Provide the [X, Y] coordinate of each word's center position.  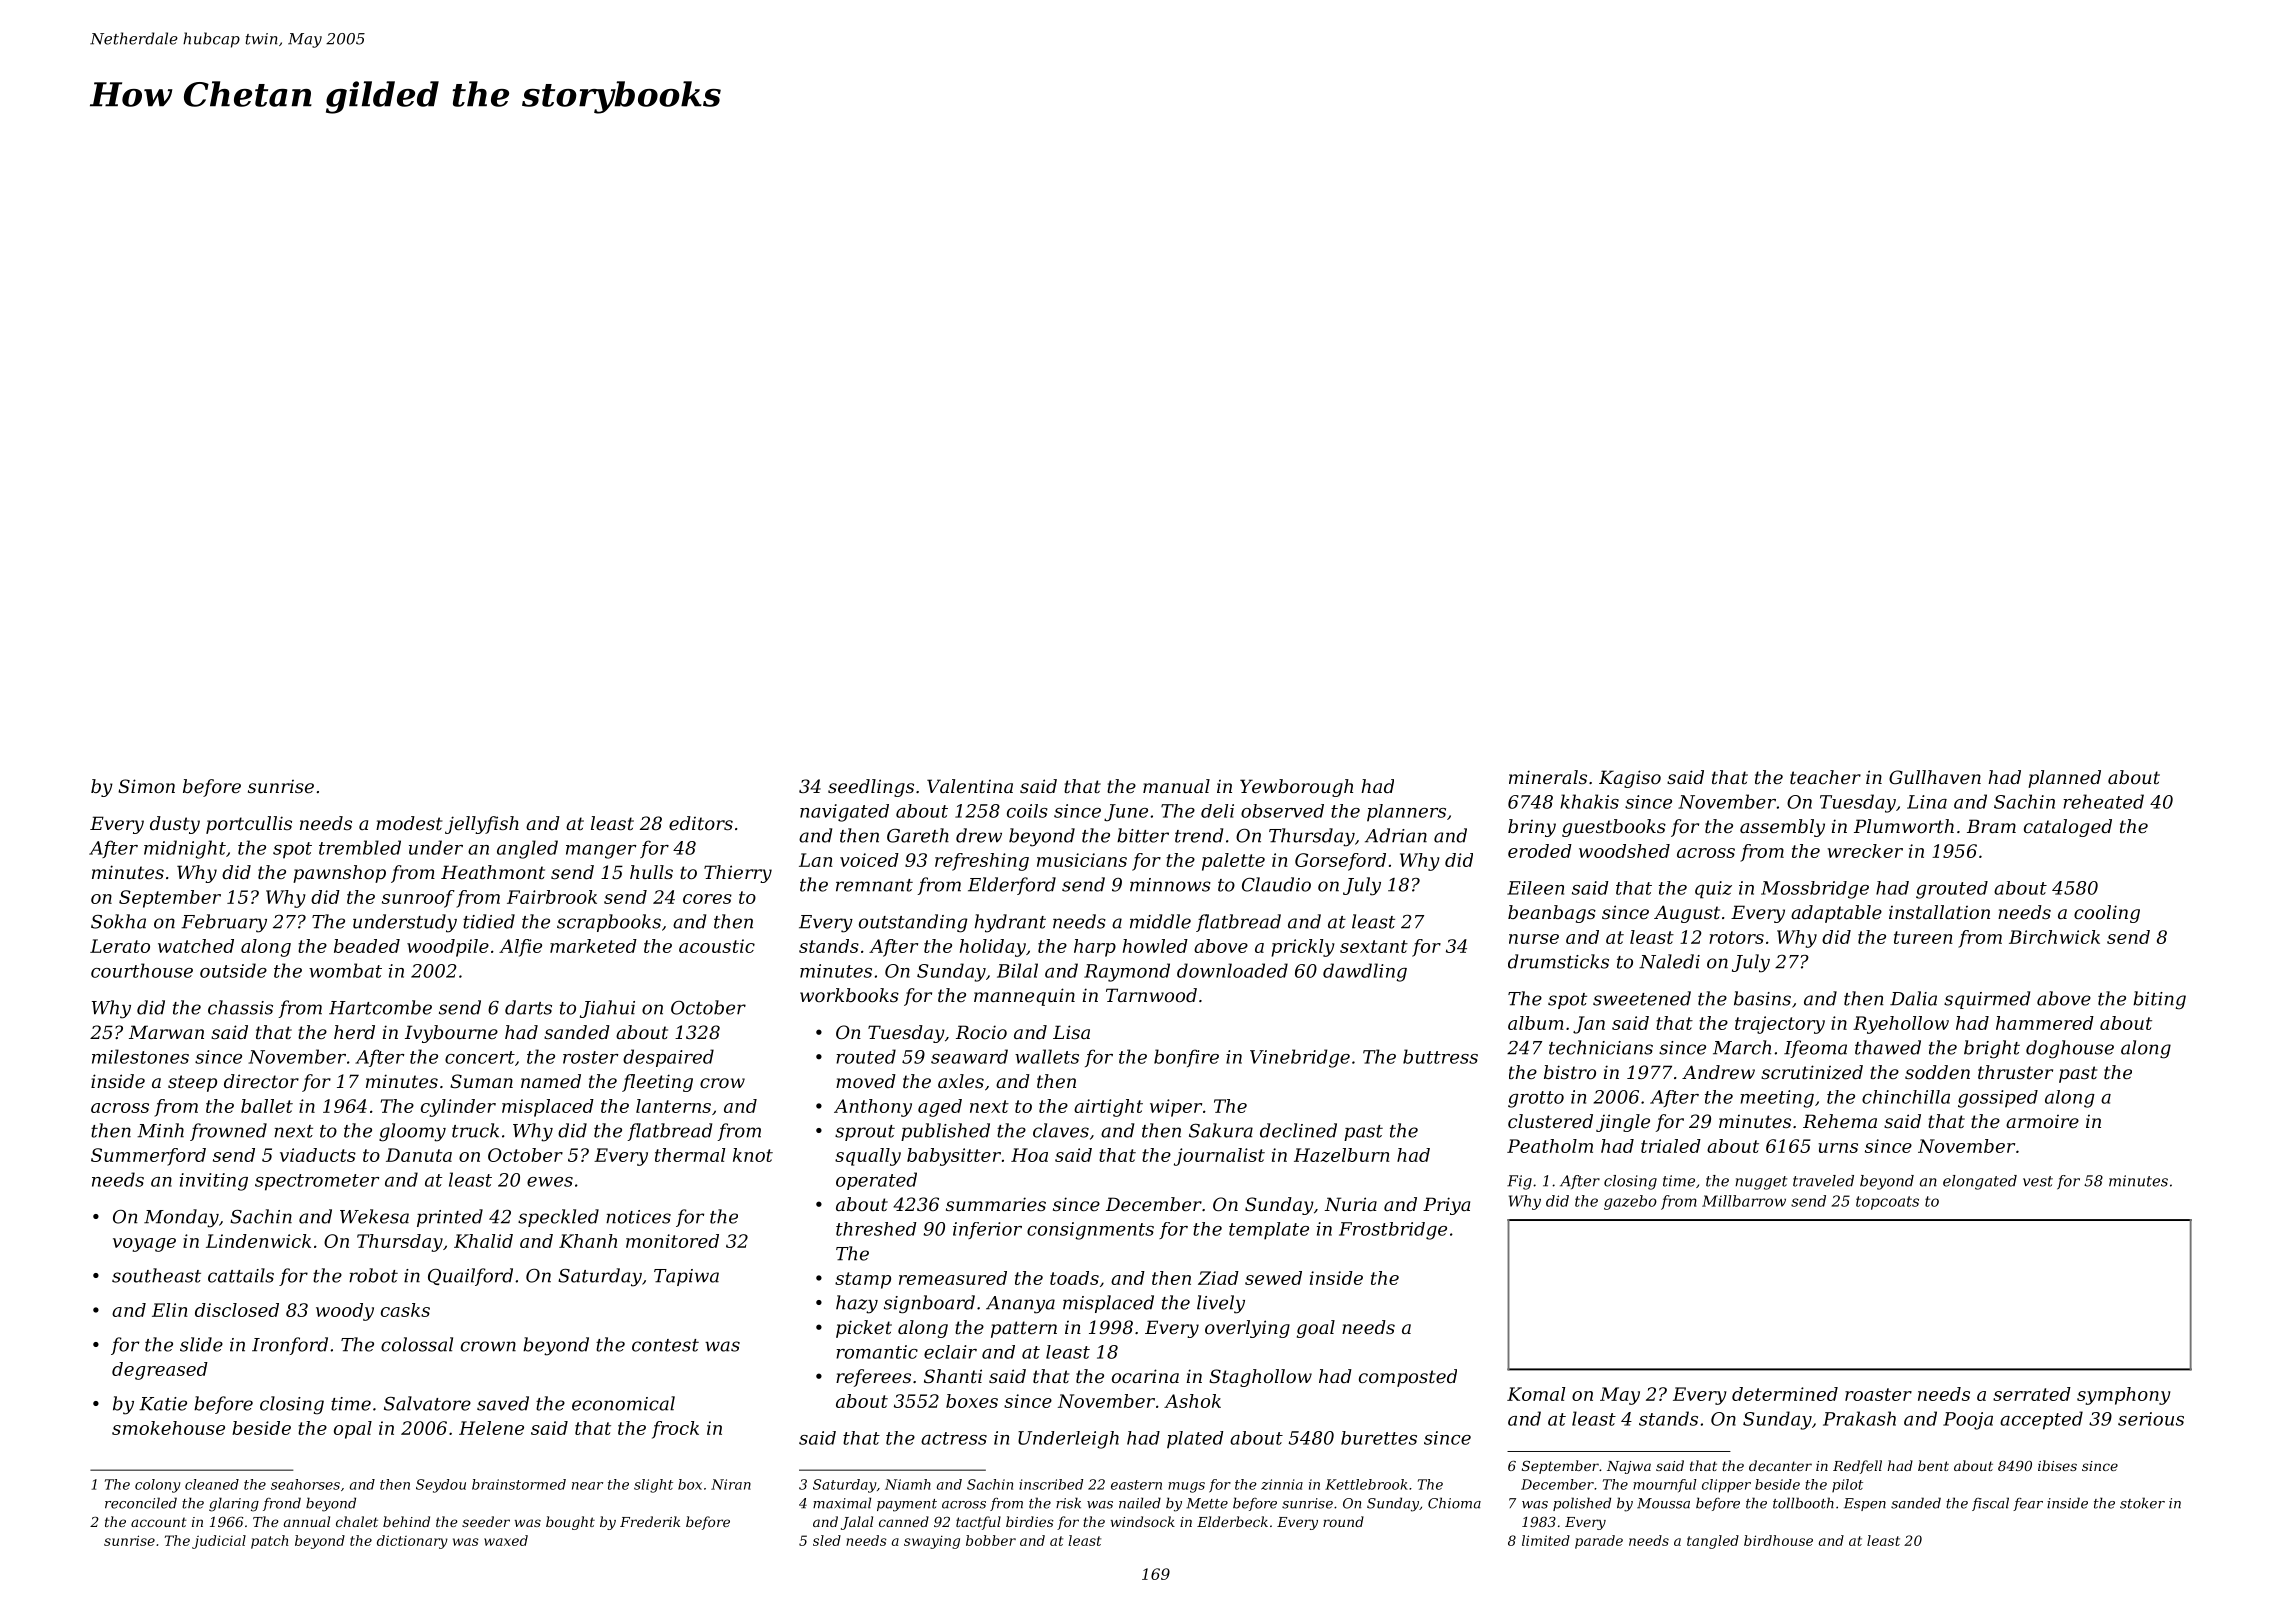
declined [1298, 1130]
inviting [214, 1182]
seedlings [871, 788]
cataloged [2068, 828]
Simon [146, 786]
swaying [932, 1542]
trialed [1671, 1146]
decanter [1780, 1465]
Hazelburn [1342, 1155]
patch [269, 1542]
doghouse [2070, 1049]
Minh [160, 1130]
